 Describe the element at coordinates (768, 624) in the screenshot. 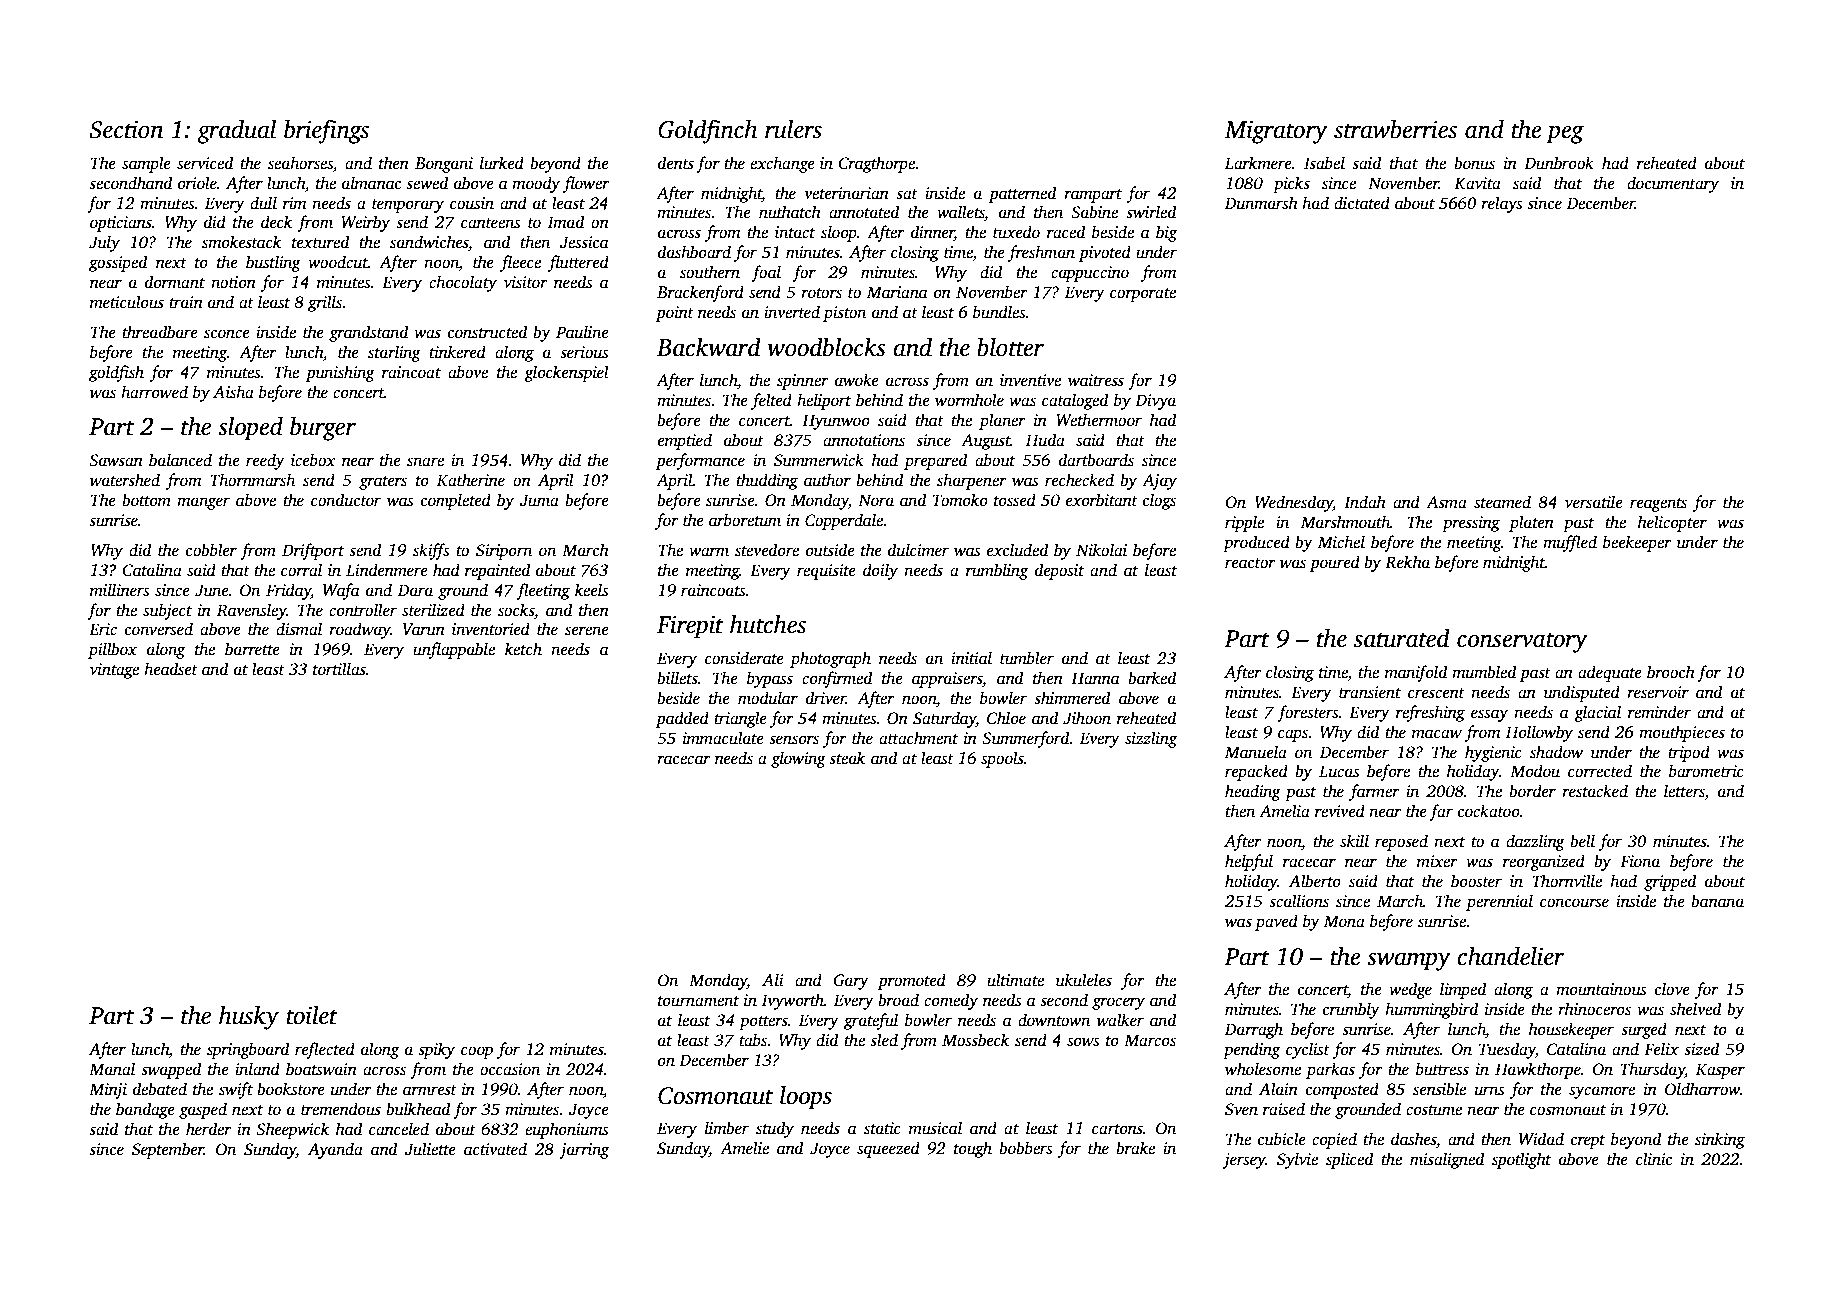

I see `hutches` at that location.
